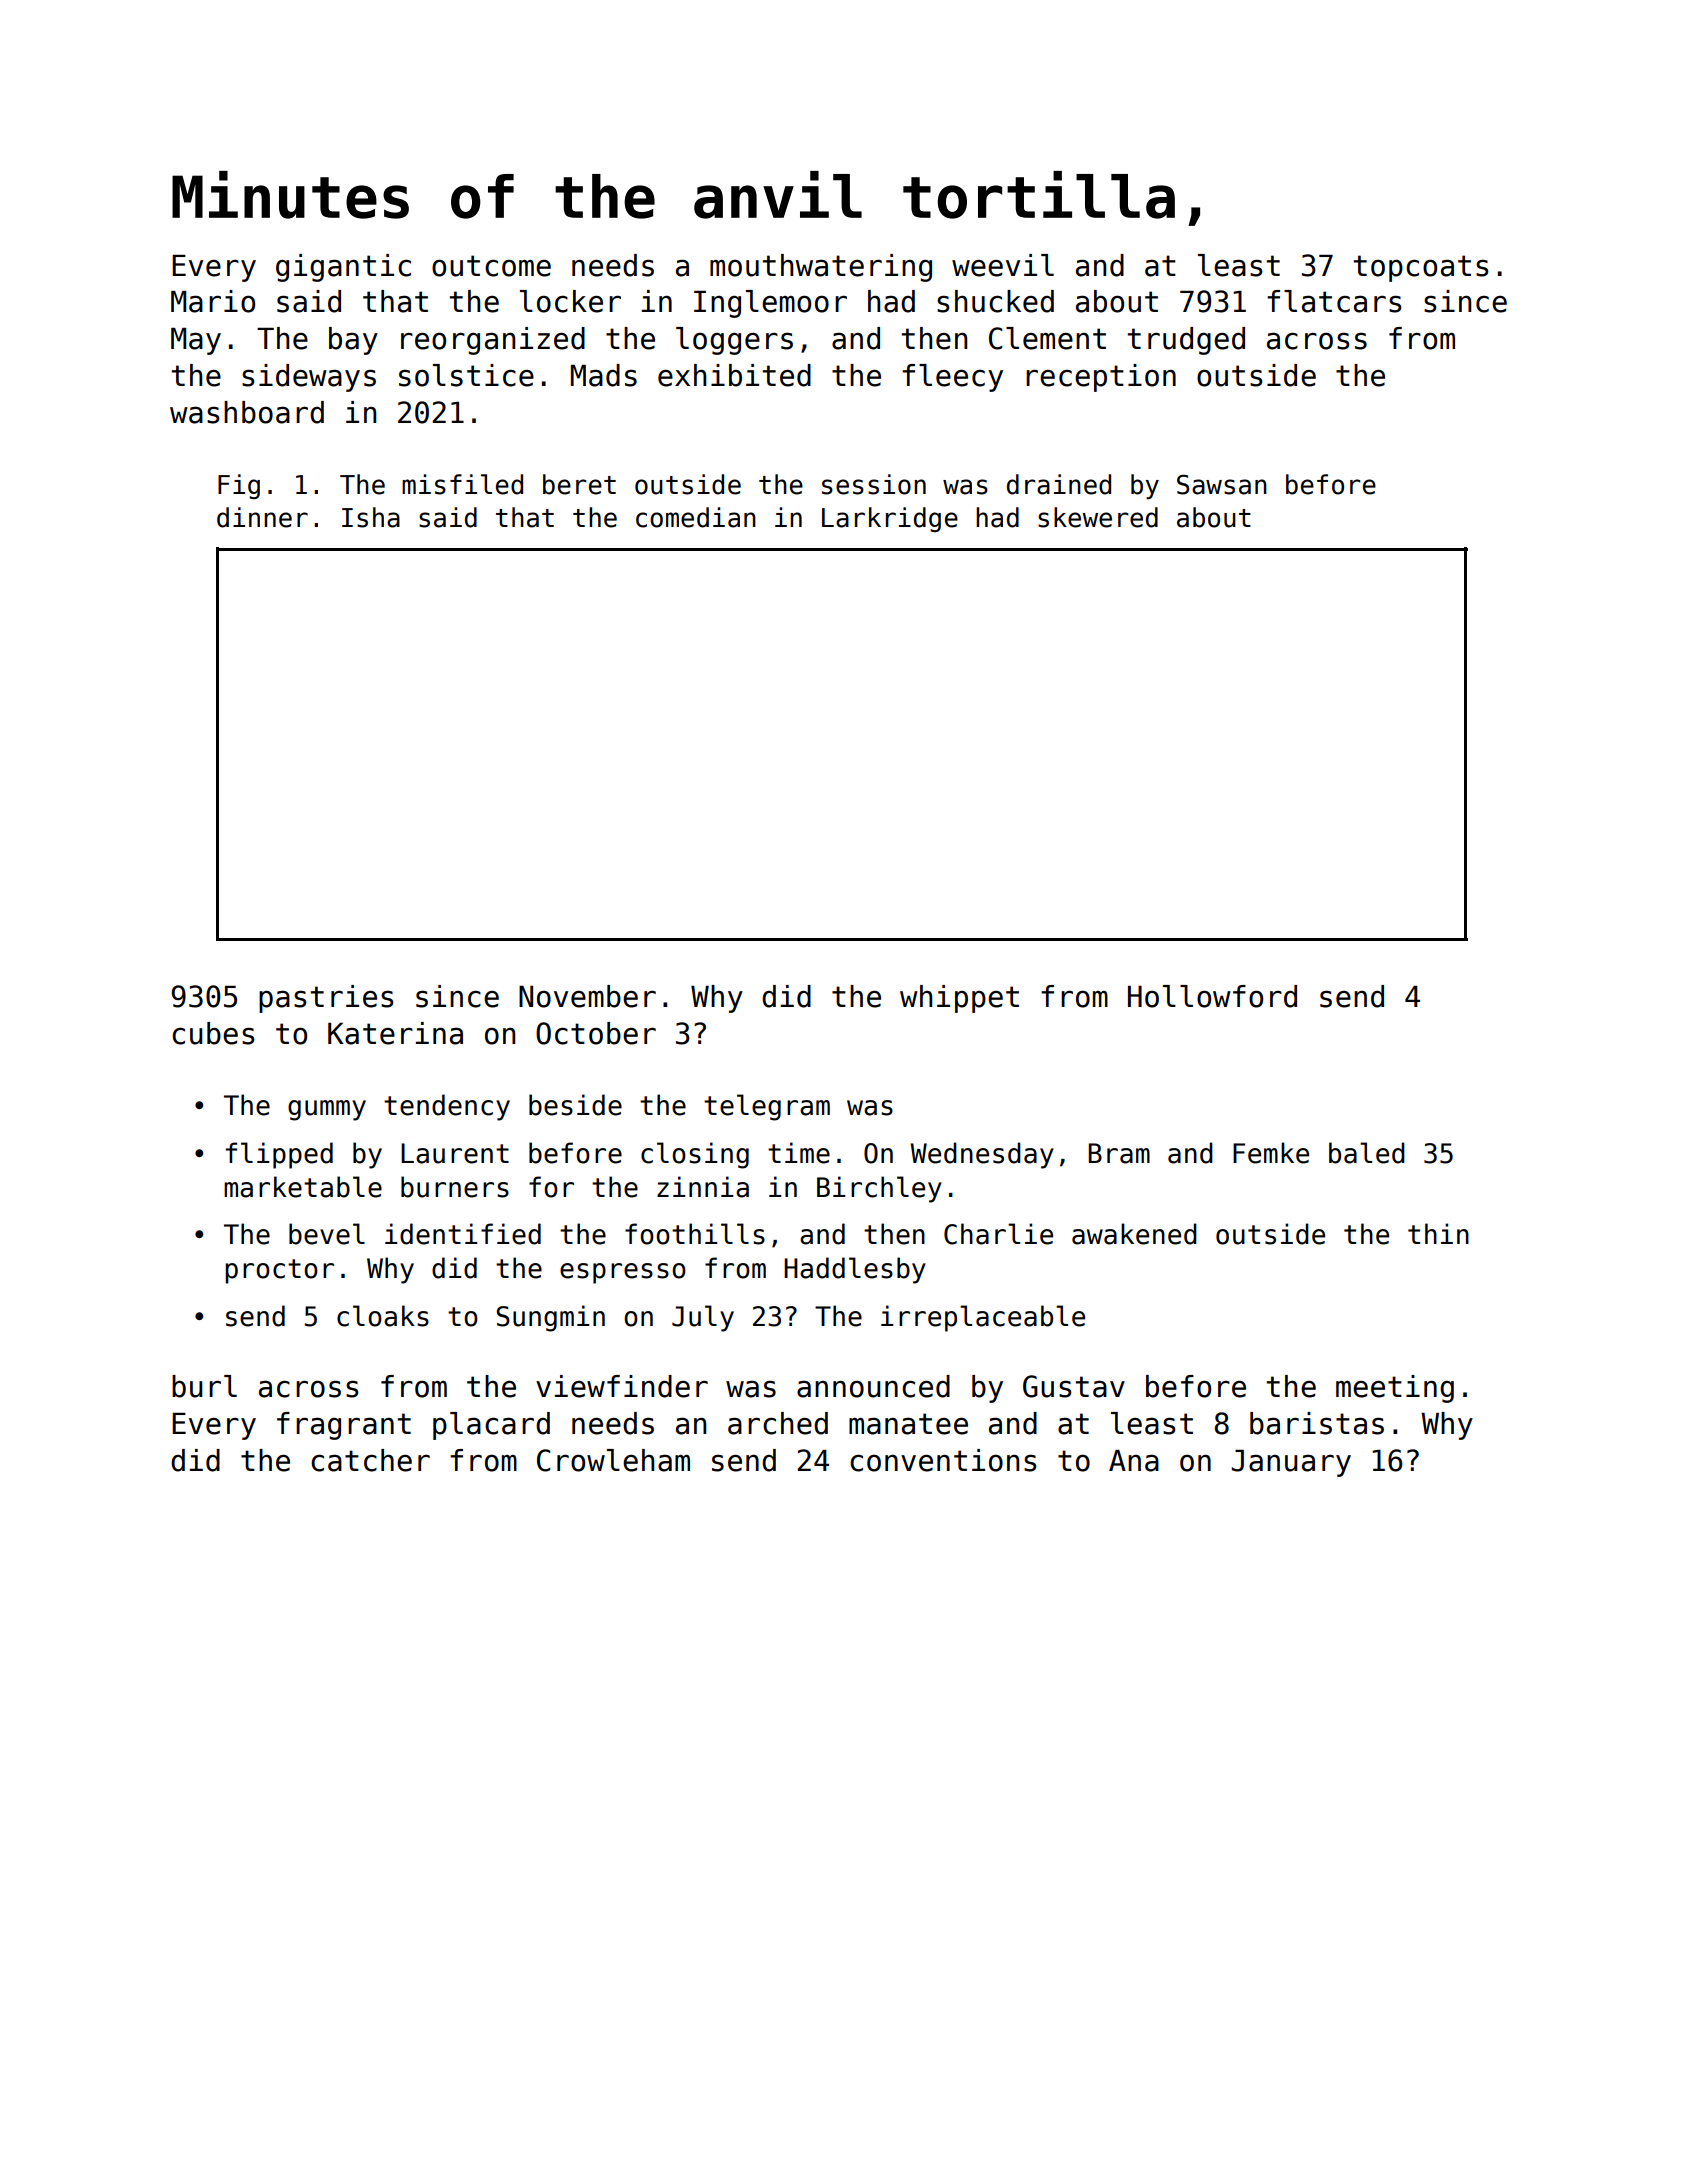 Image resolution: width=1683 pixels, height=2178 pixels. Describe the element at coordinates (1003, 265) in the document. I see `weevil` at that location.
